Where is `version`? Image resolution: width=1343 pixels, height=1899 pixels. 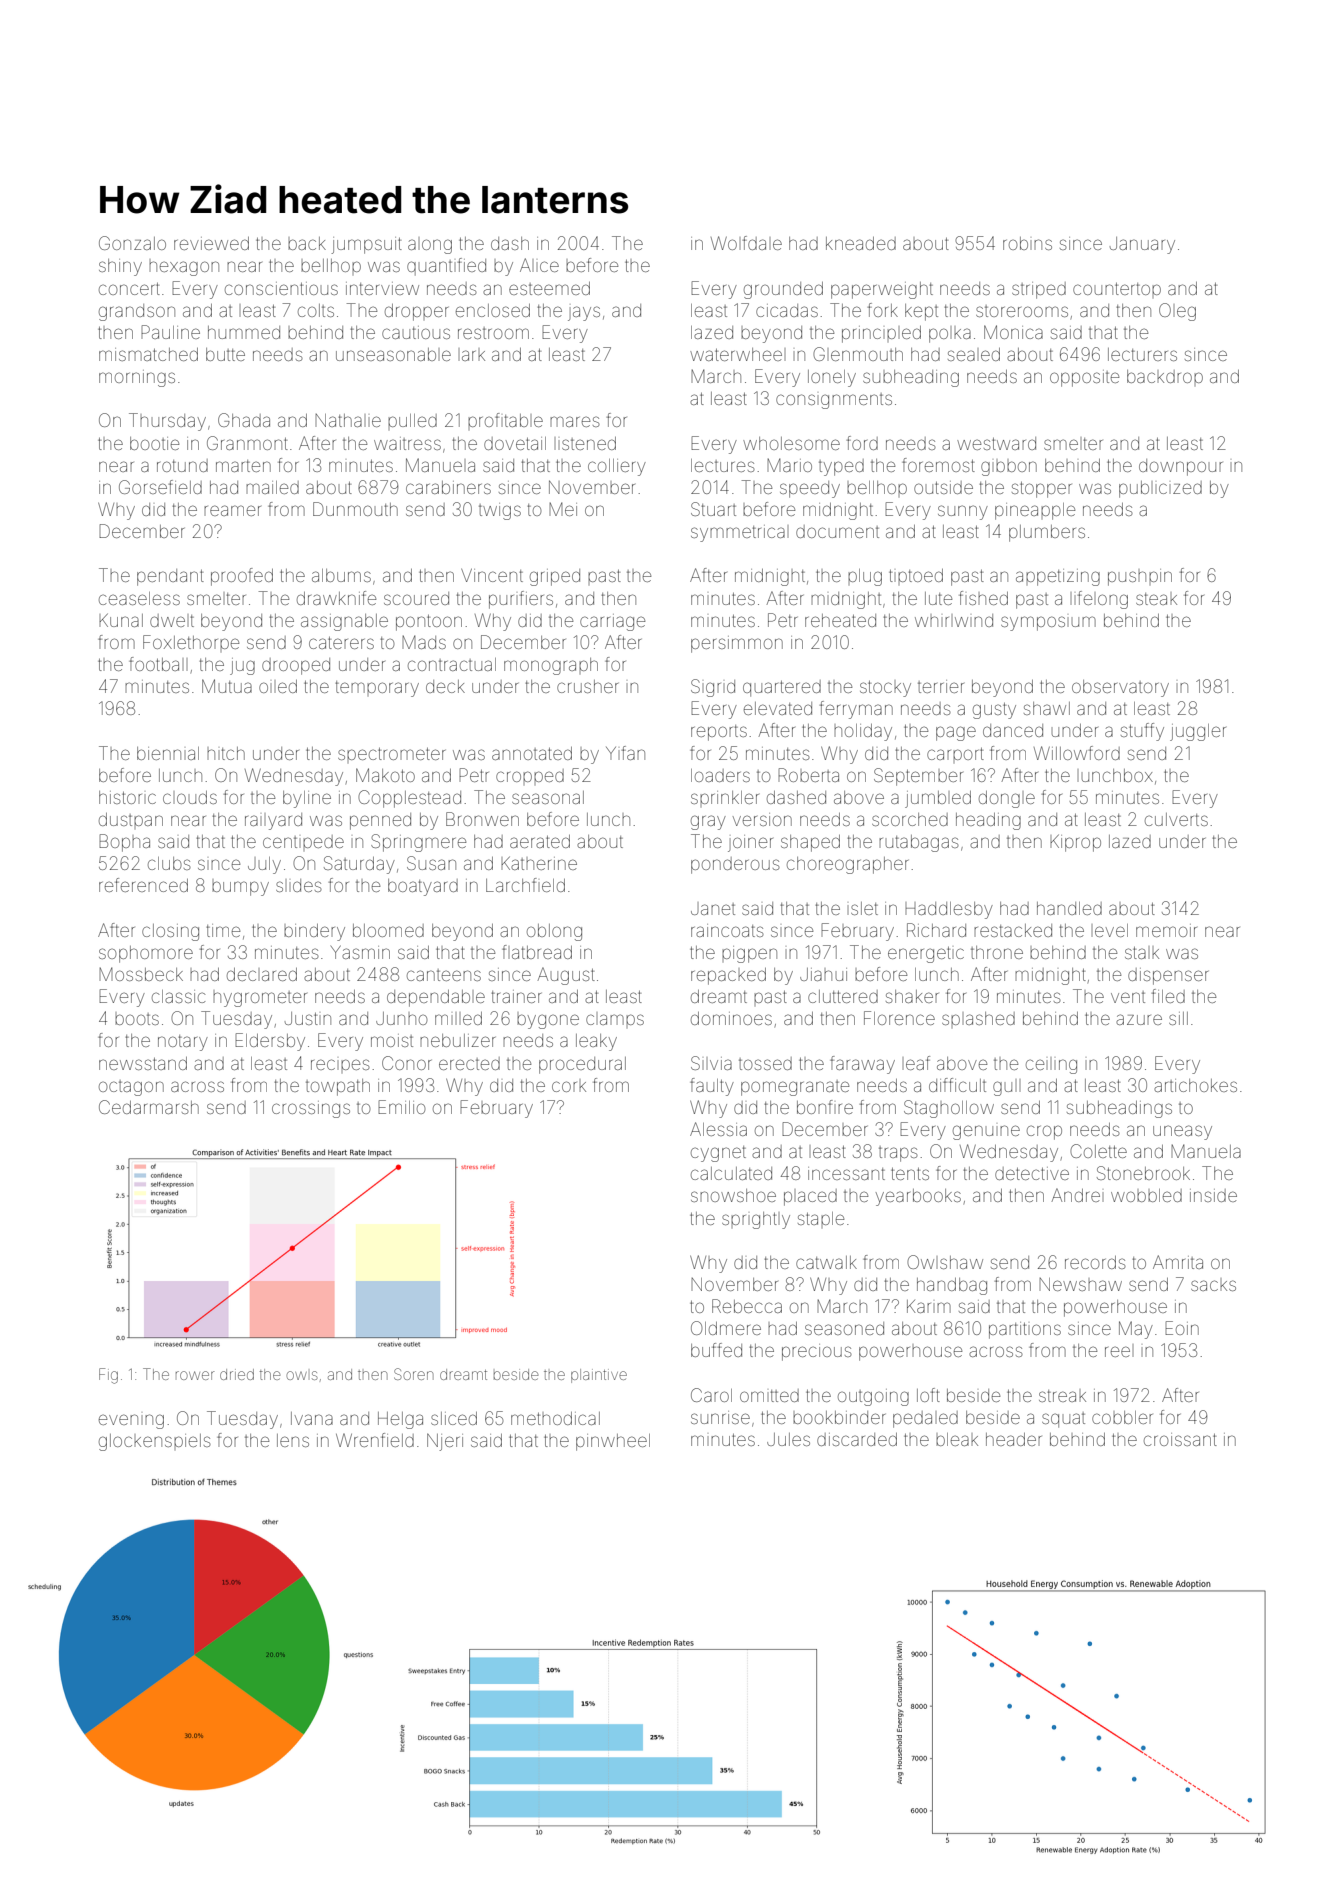
version is located at coordinates (762, 819).
